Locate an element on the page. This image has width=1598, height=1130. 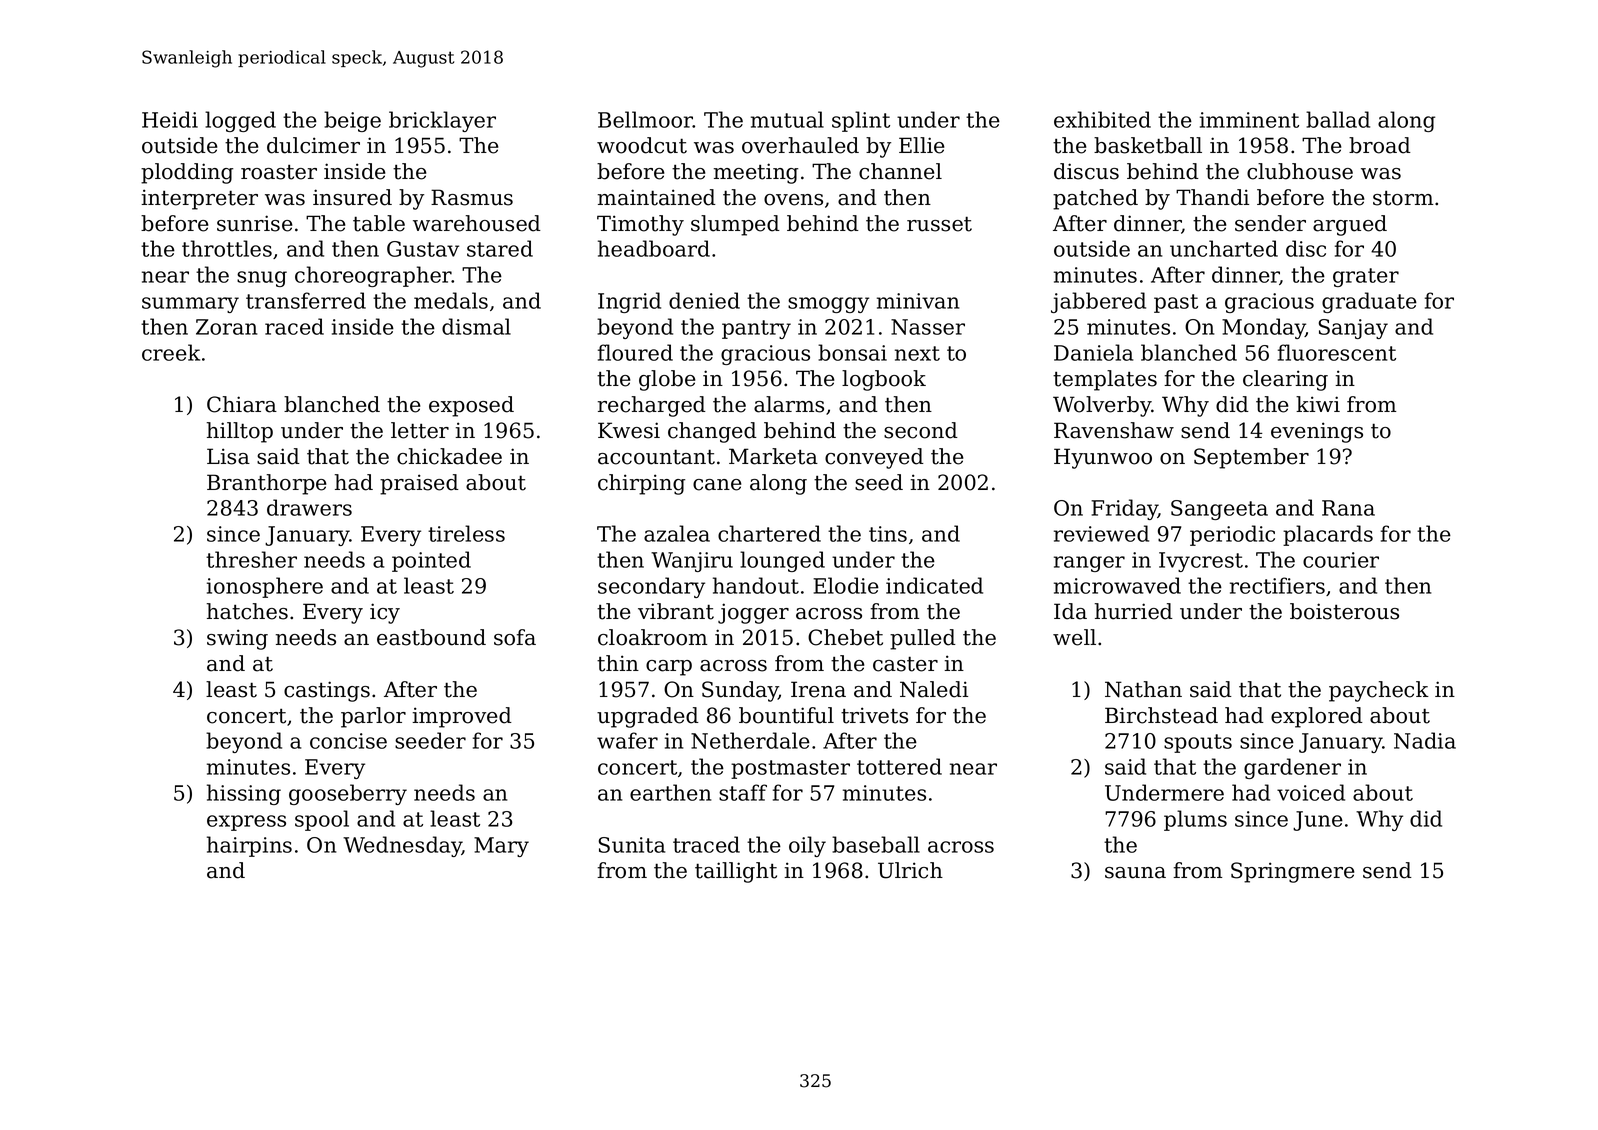
rectifiers is located at coordinates (1277, 585).
